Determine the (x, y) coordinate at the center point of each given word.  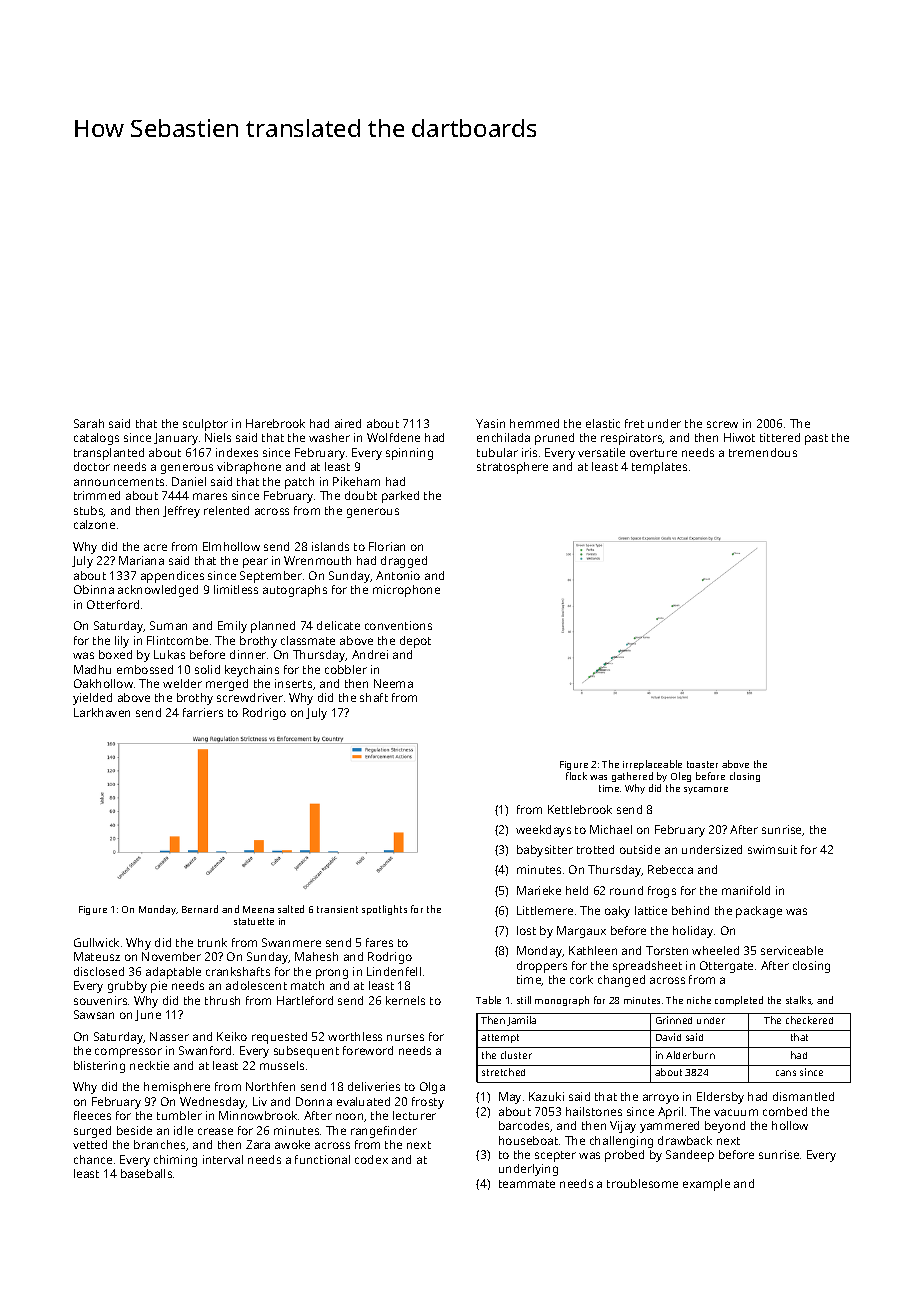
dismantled (803, 1096)
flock (576, 776)
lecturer (414, 1115)
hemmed (534, 423)
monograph (562, 1001)
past (816, 439)
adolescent (256, 985)
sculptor (205, 425)
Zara (258, 1144)
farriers (203, 712)
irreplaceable (652, 765)
